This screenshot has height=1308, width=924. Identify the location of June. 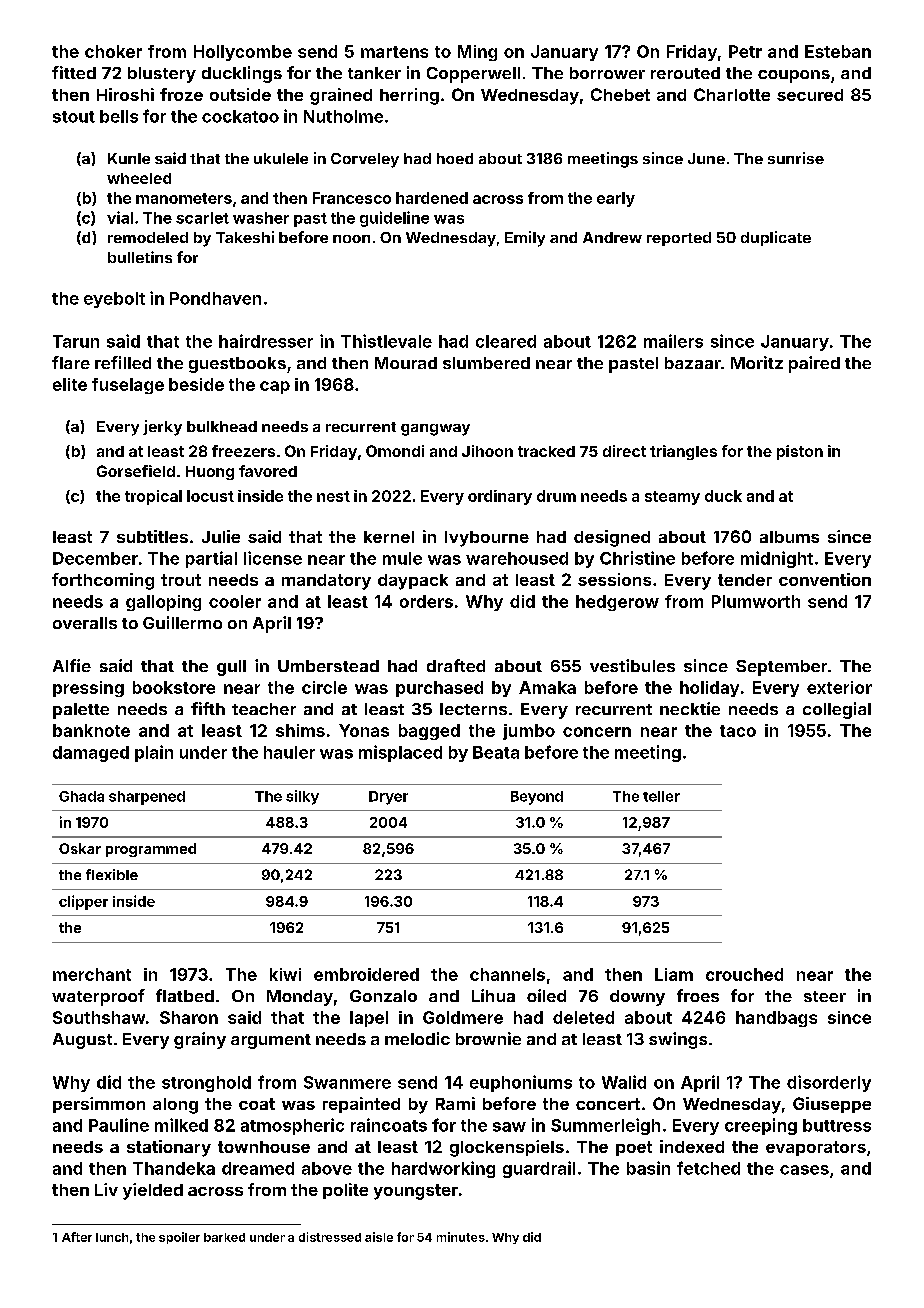
(706, 158).
